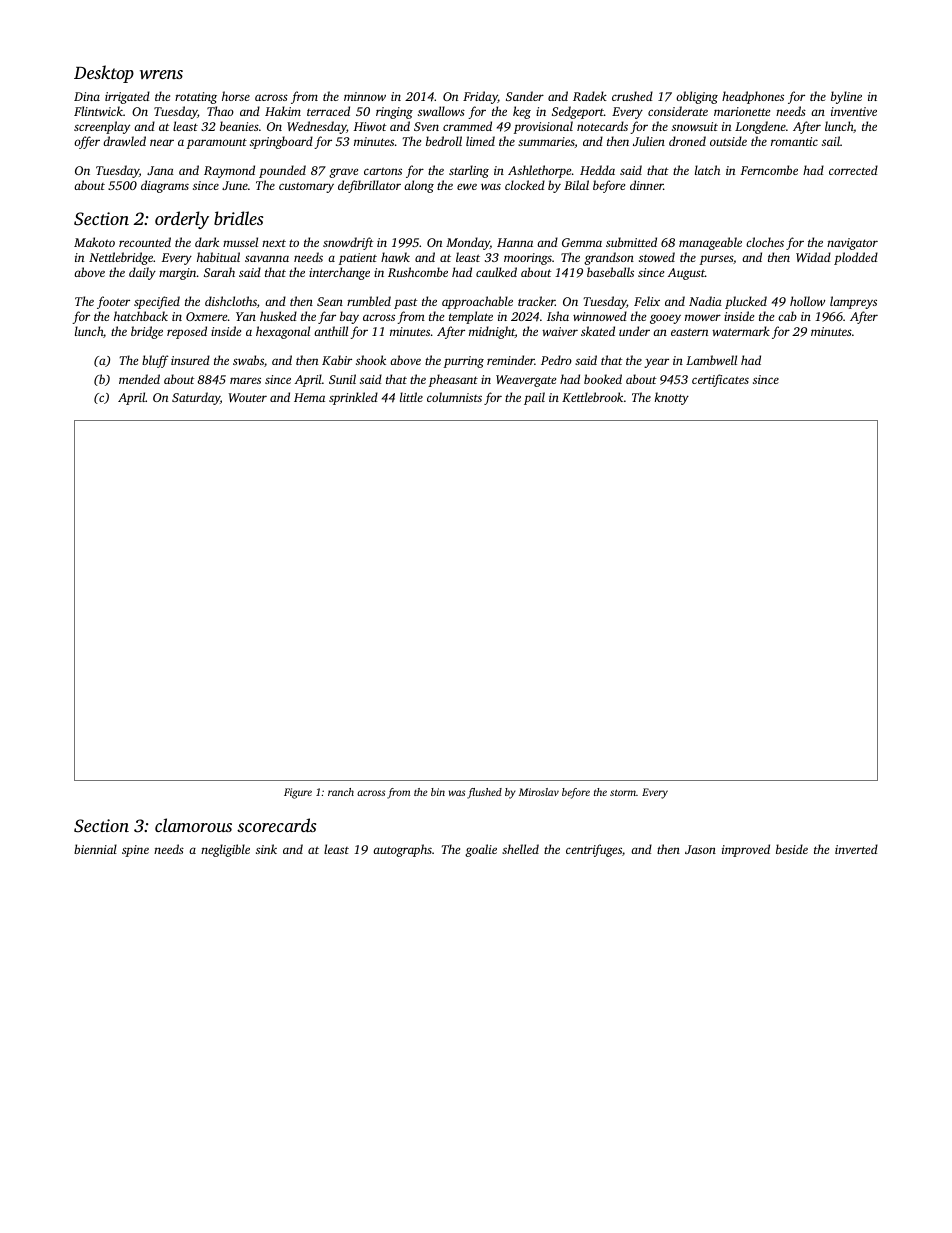  Describe the element at coordinates (127, 97) in the screenshot. I see `irrigated` at that location.
